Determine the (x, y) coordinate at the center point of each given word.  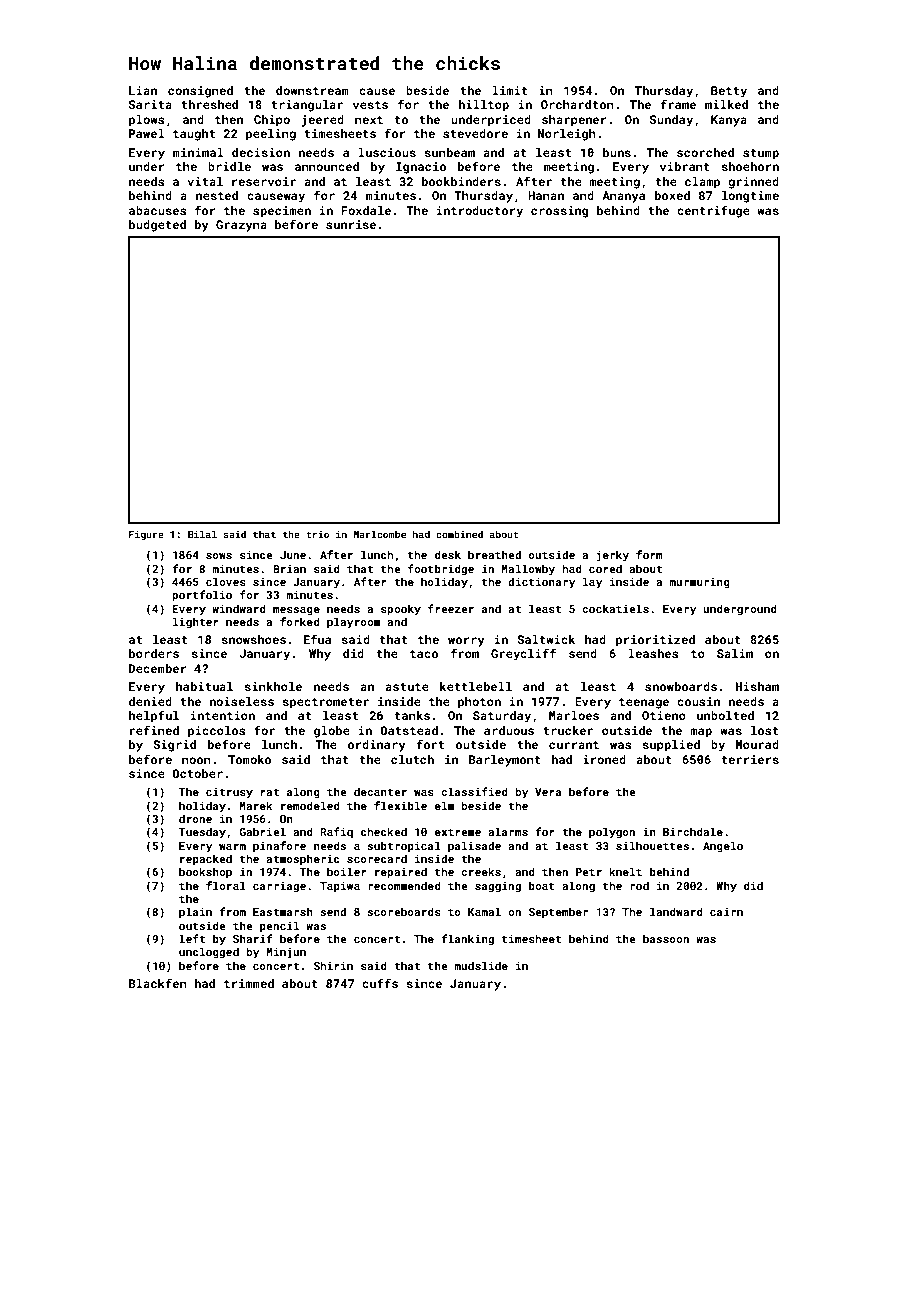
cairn (726, 912)
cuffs (380, 983)
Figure (146, 535)
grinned (753, 183)
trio (317, 534)
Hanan (546, 195)
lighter (196, 623)
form (649, 554)
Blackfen (158, 983)
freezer (451, 608)
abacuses (158, 210)
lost (765, 730)
